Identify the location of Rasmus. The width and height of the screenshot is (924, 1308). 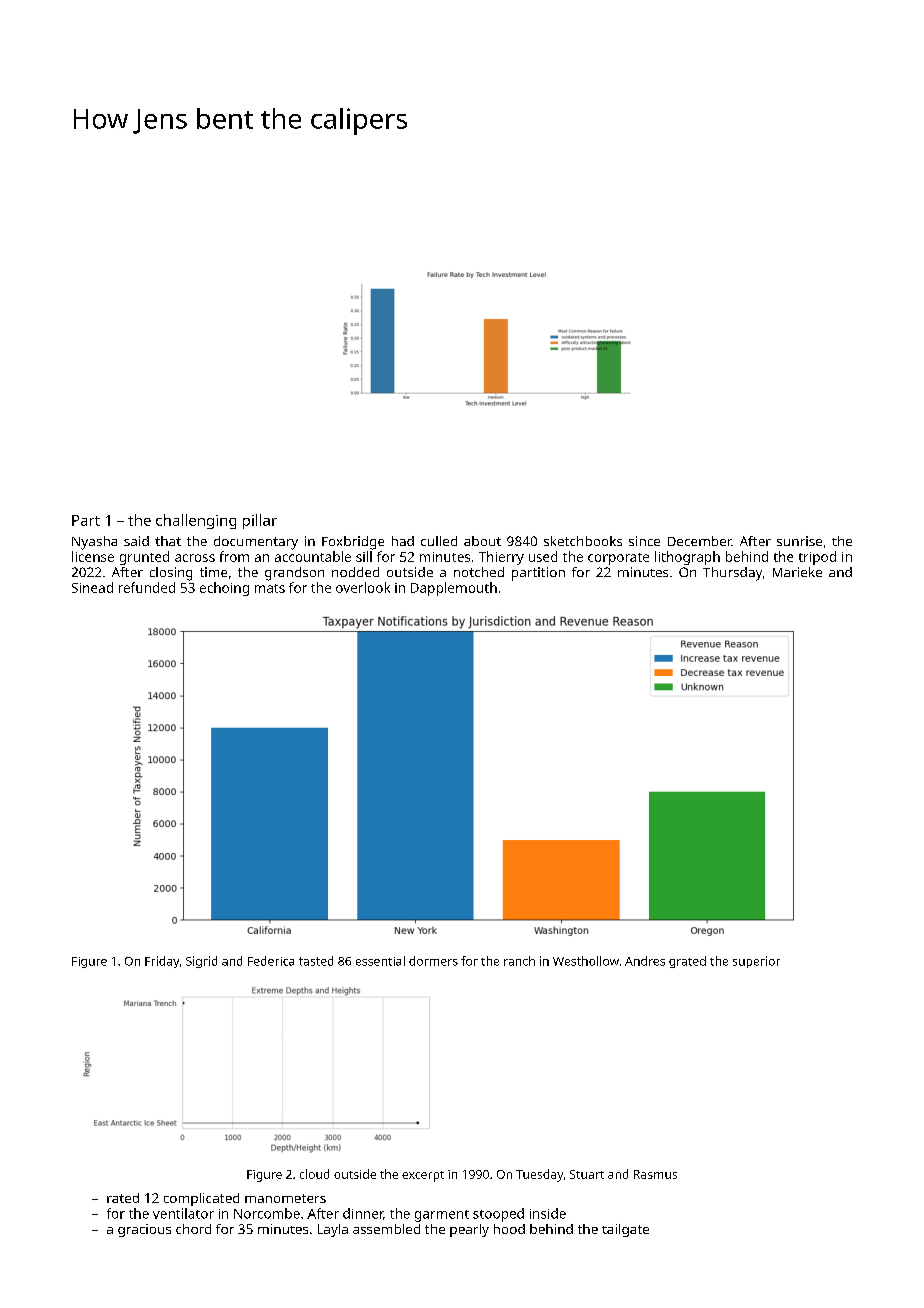
(655, 1174).
